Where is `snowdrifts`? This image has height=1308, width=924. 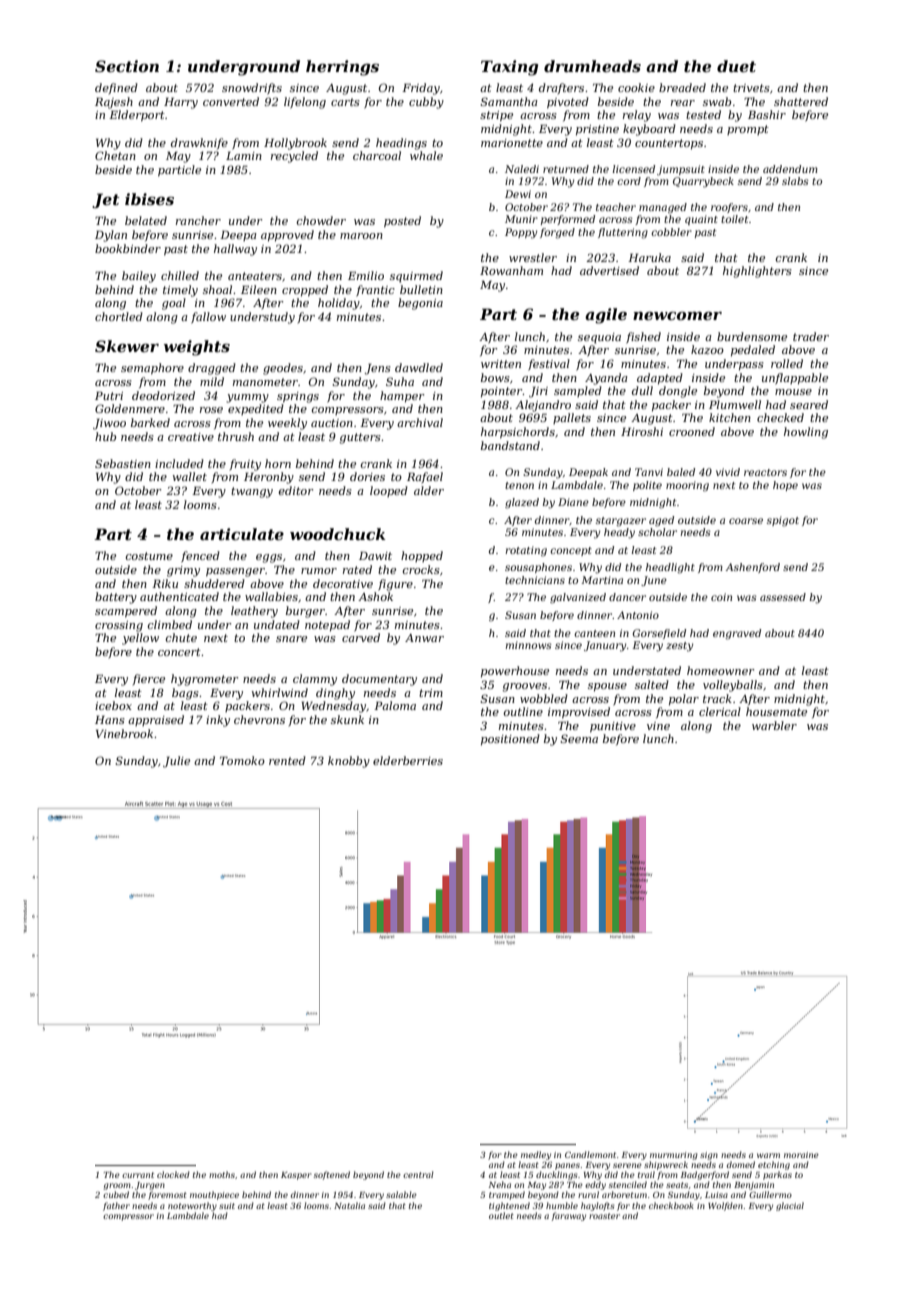 snowdrifts is located at coordinates (252, 89).
